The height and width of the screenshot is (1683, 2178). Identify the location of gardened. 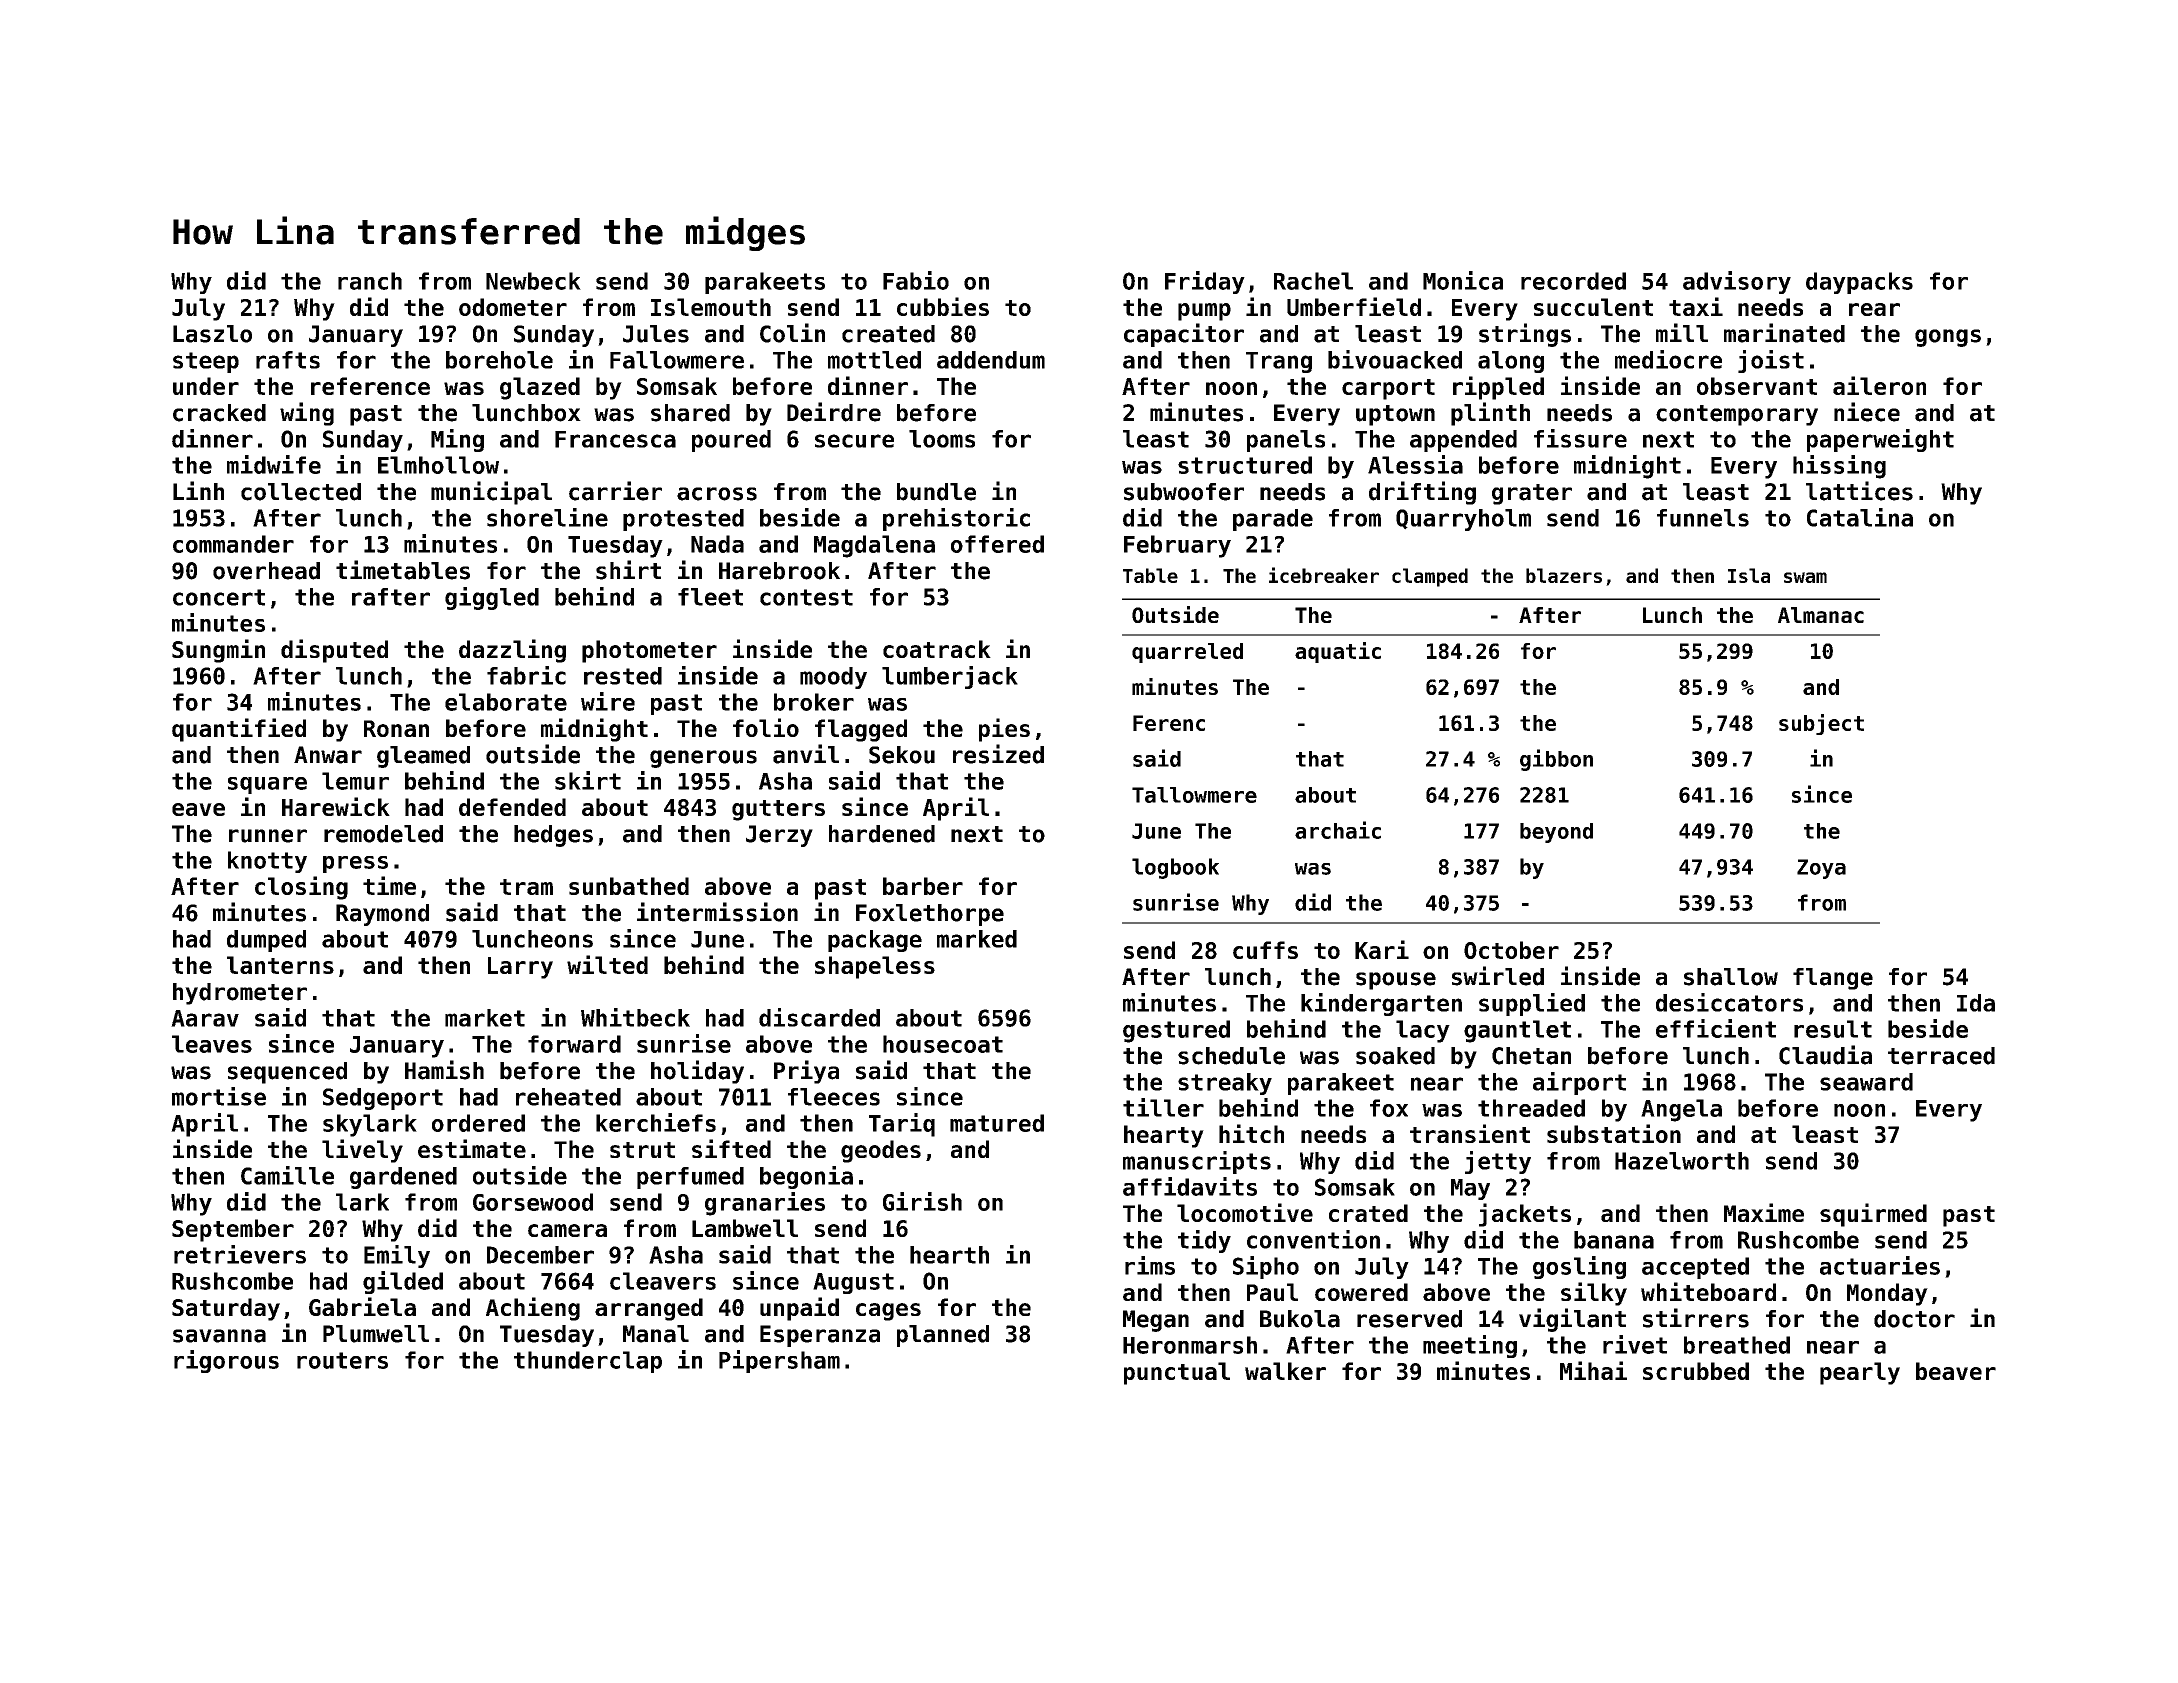
(403, 1178).
